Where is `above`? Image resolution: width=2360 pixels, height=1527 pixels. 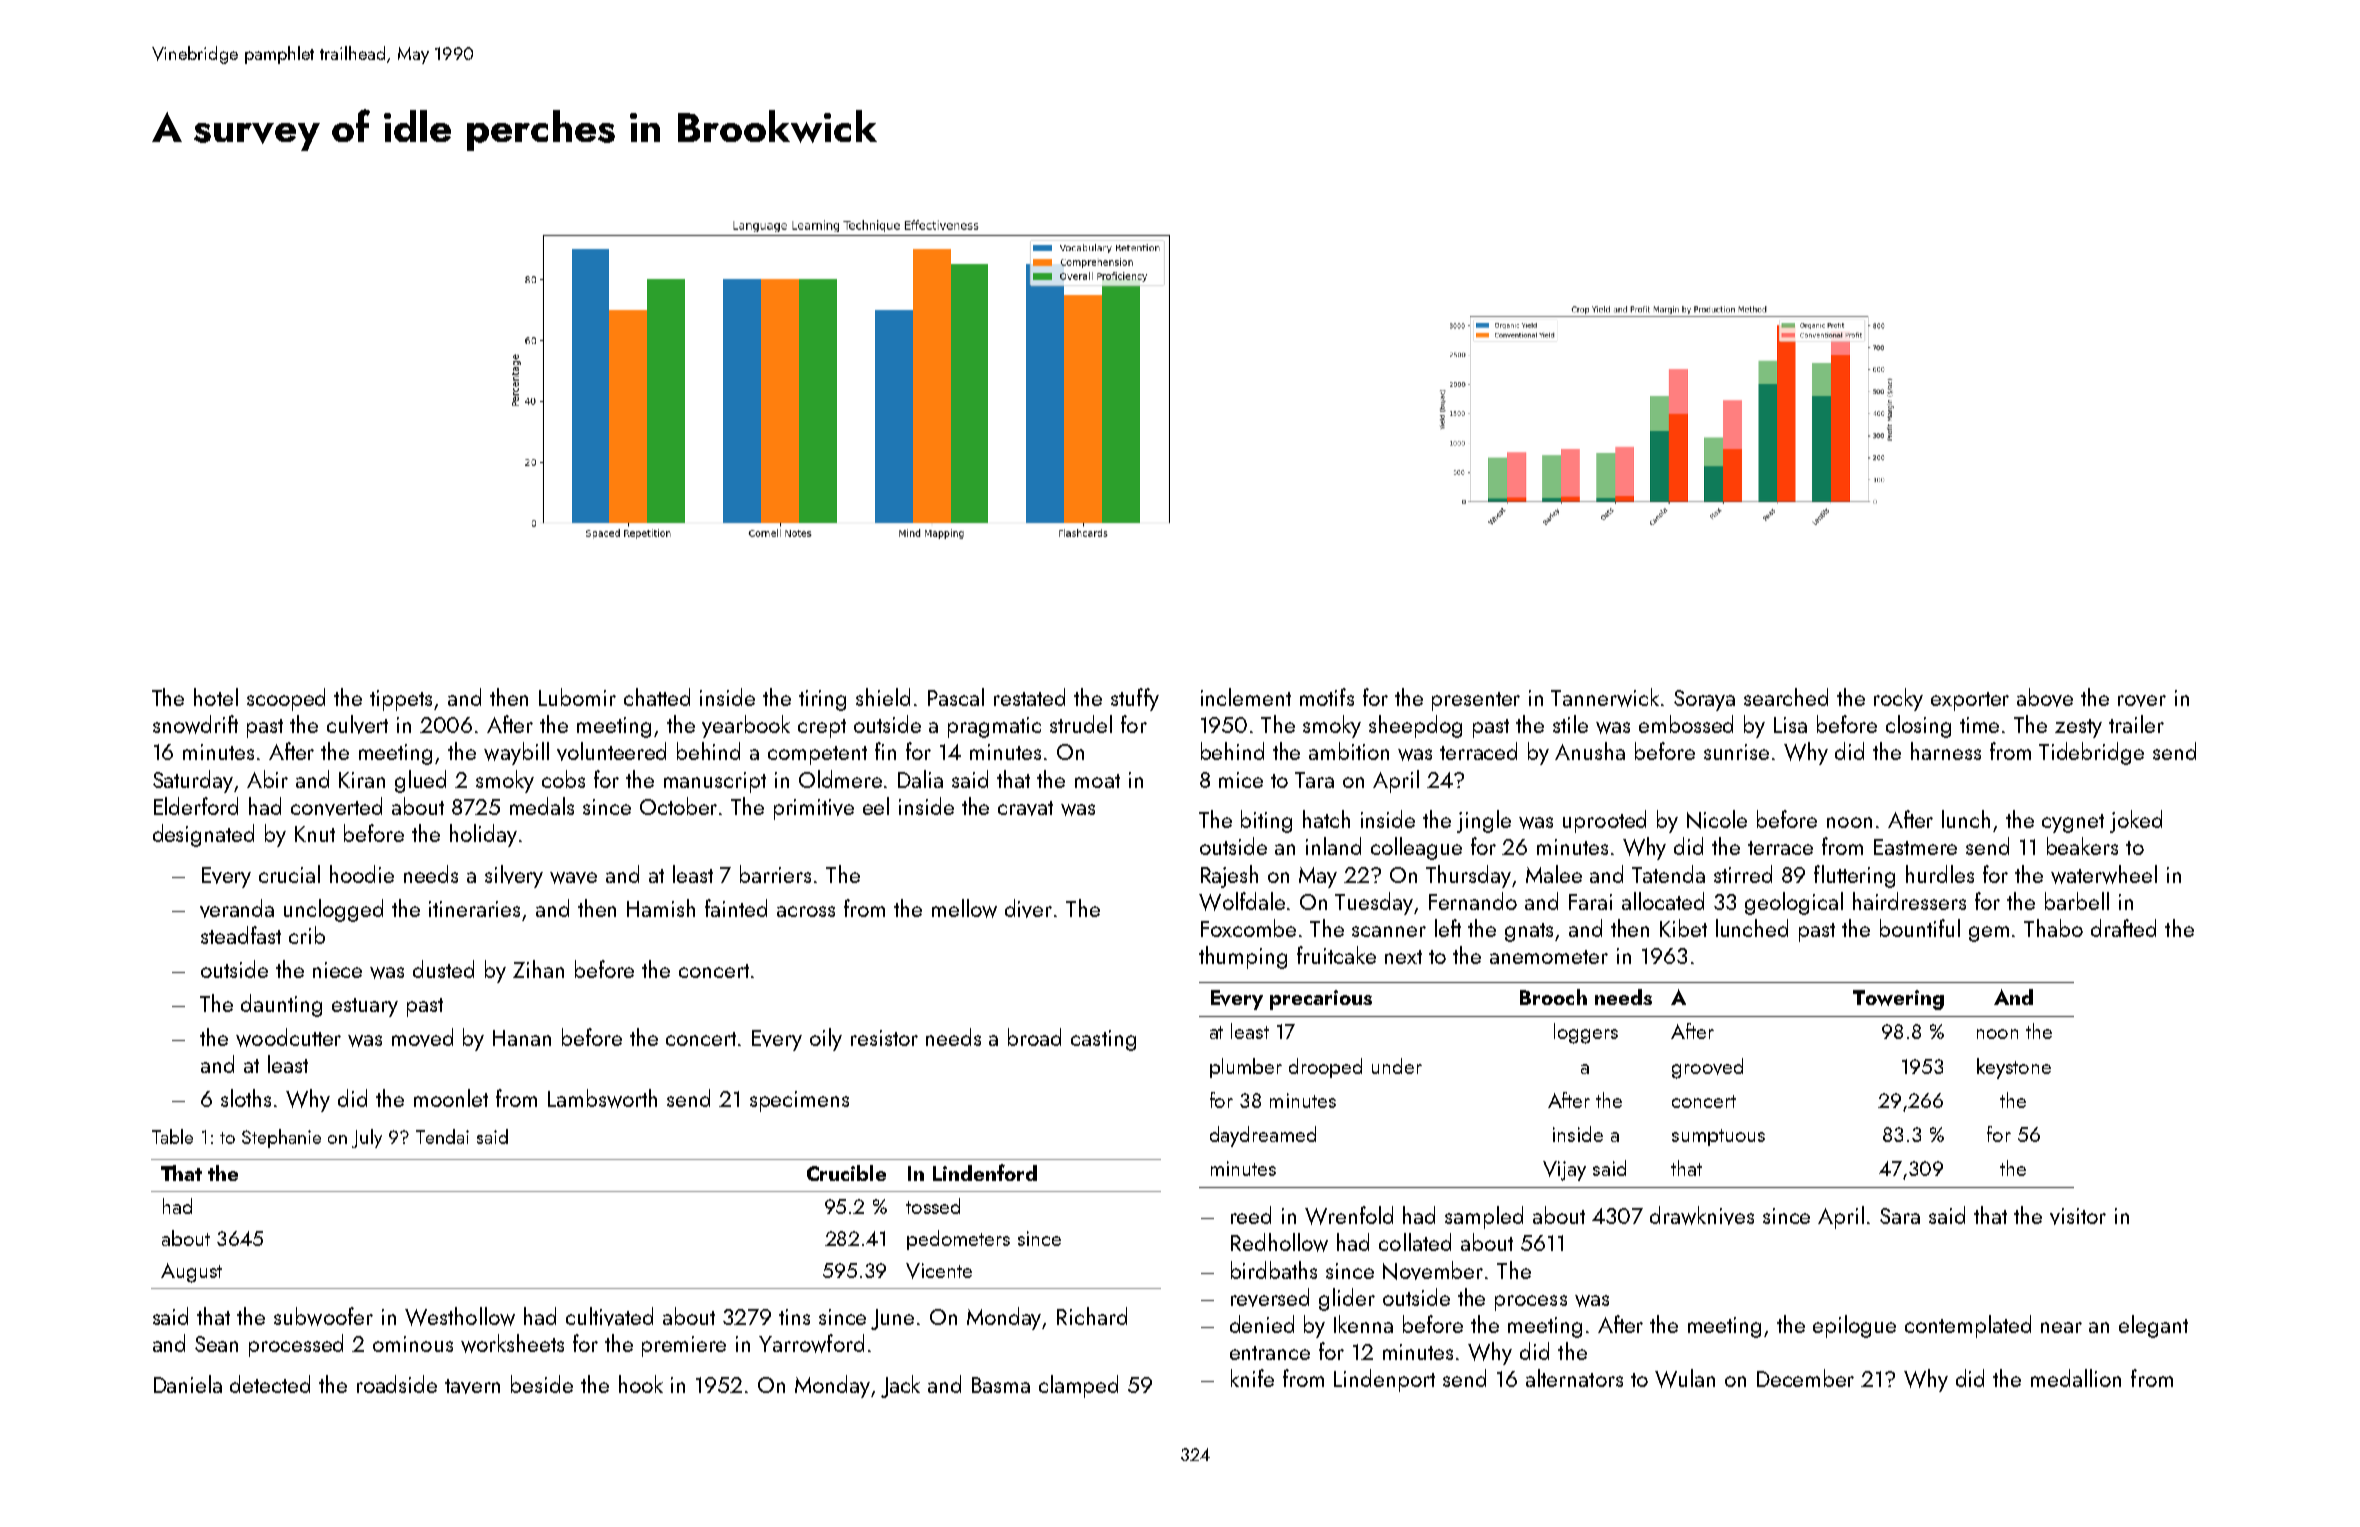 above is located at coordinates (2045, 697).
